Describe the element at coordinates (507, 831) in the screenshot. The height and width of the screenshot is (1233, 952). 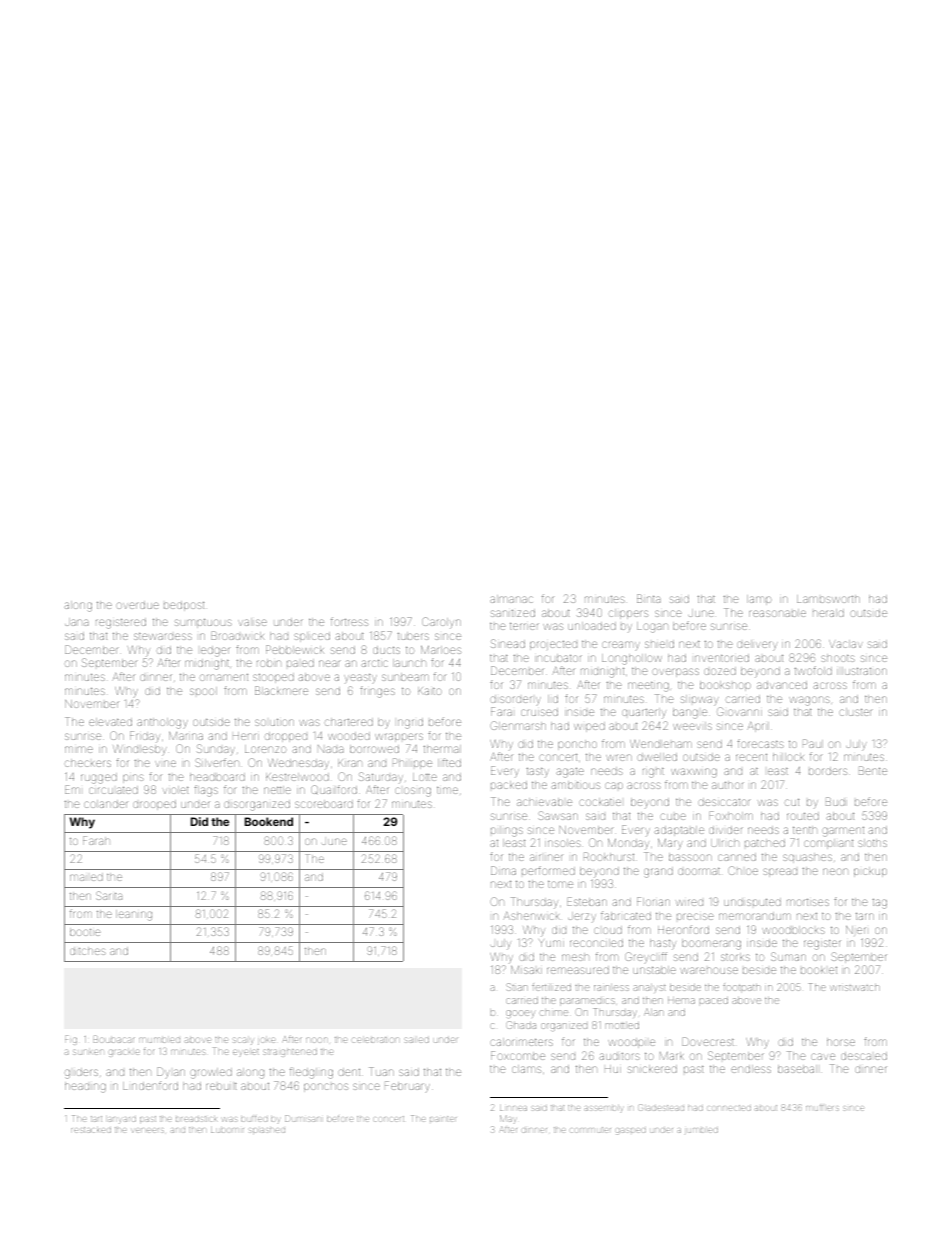
I see `pilings` at that location.
